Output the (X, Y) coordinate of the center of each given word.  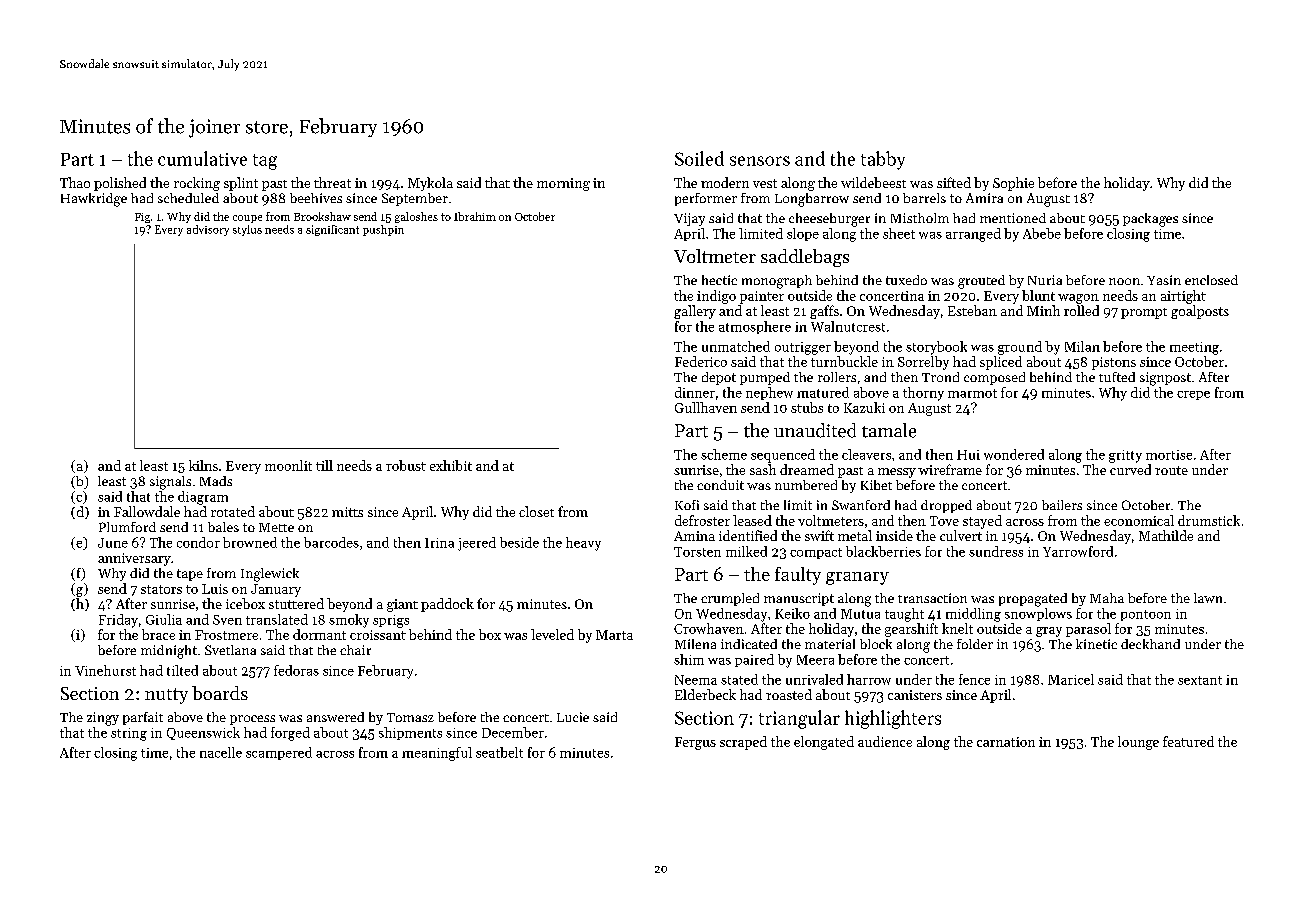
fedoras (296, 670)
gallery (695, 312)
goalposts (1200, 312)
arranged (973, 235)
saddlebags (805, 258)
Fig (142, 218)
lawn (1208, 598)
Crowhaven (709, 628)
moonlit (288, 465)
